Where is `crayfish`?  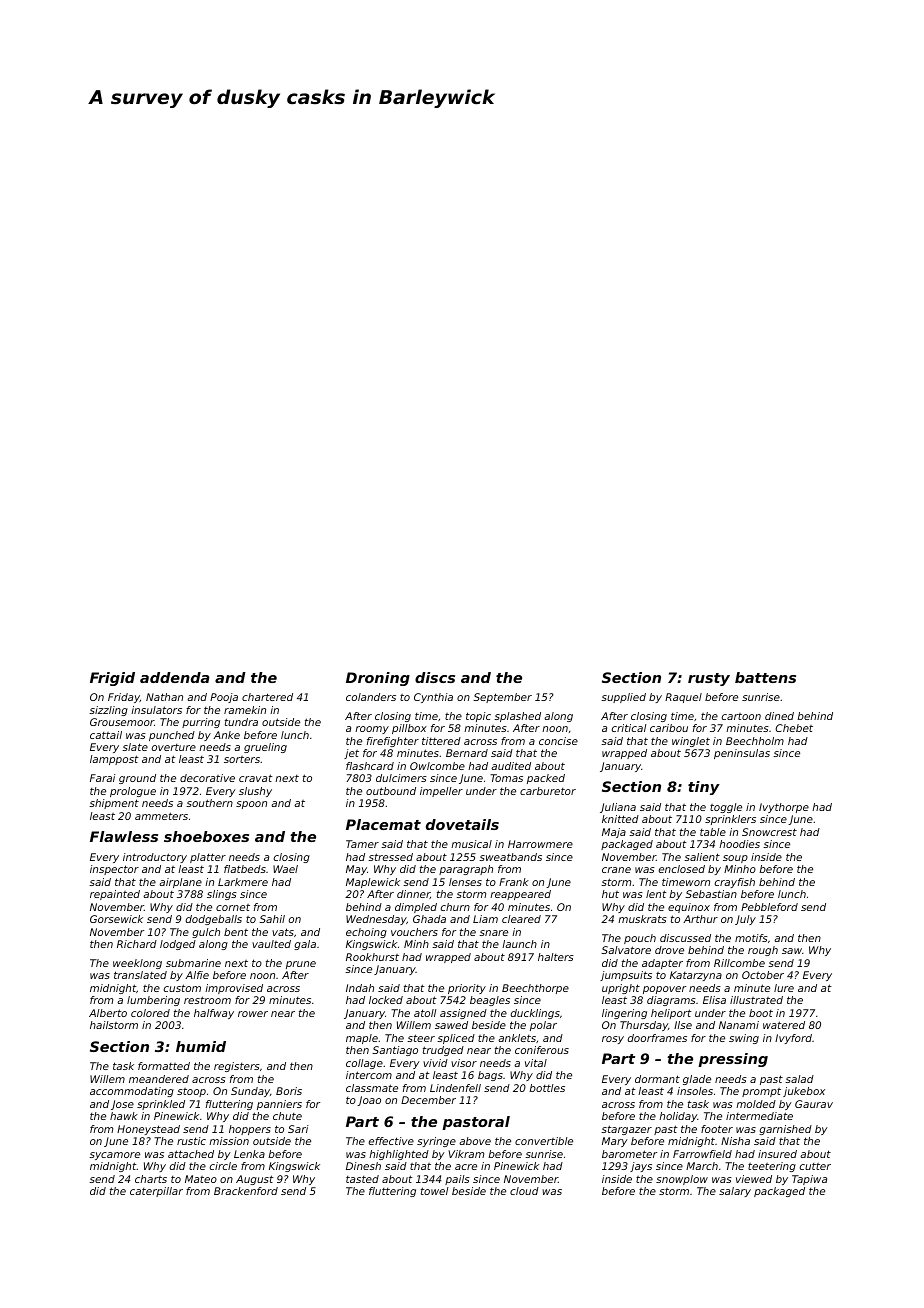 crayfish is located at coordinates (735, 883).
